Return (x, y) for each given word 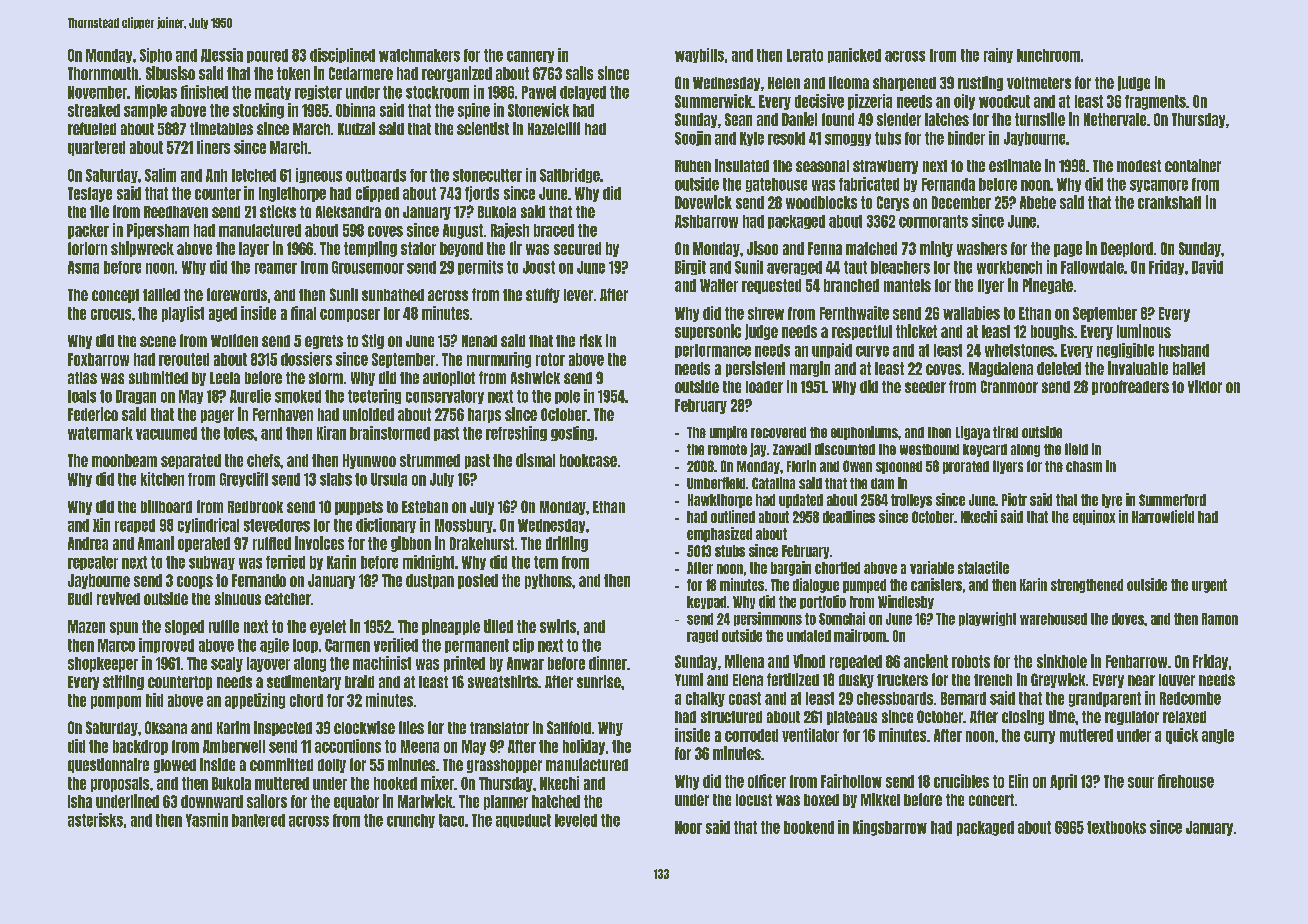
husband (1184, 350)
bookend (809, 827)
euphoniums (864, 433)
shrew (766, 313)
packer (88, 231)
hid (154, 700)
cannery (530, 57)
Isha (80, 801)
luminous (1144, 331)
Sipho (156, 55)
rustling (980, 83)
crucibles (961, 781)
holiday (584, 747)
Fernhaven (283, 414)
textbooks (1116, 827)
